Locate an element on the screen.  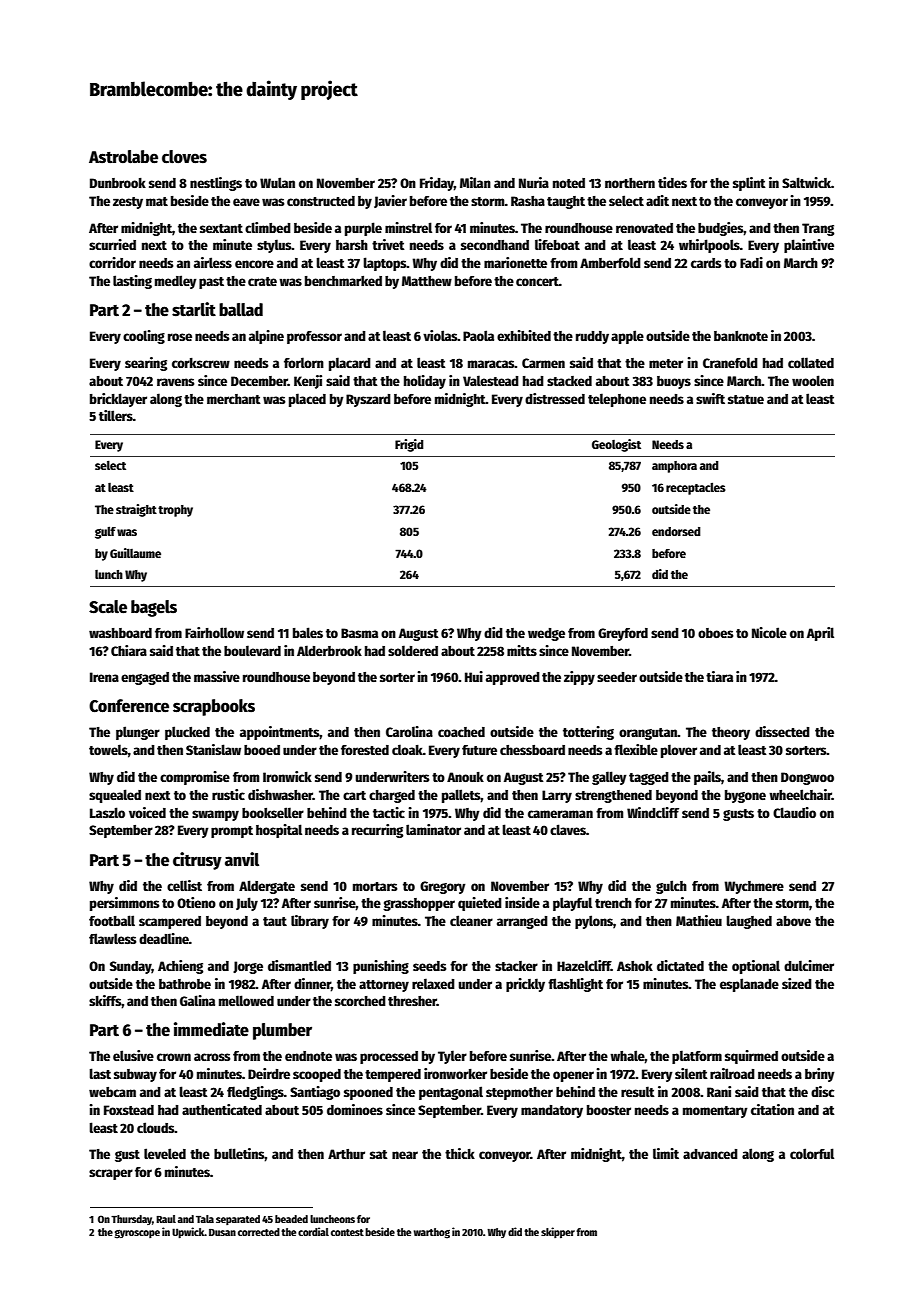
Claudio is located at coordinates (794, 812).
